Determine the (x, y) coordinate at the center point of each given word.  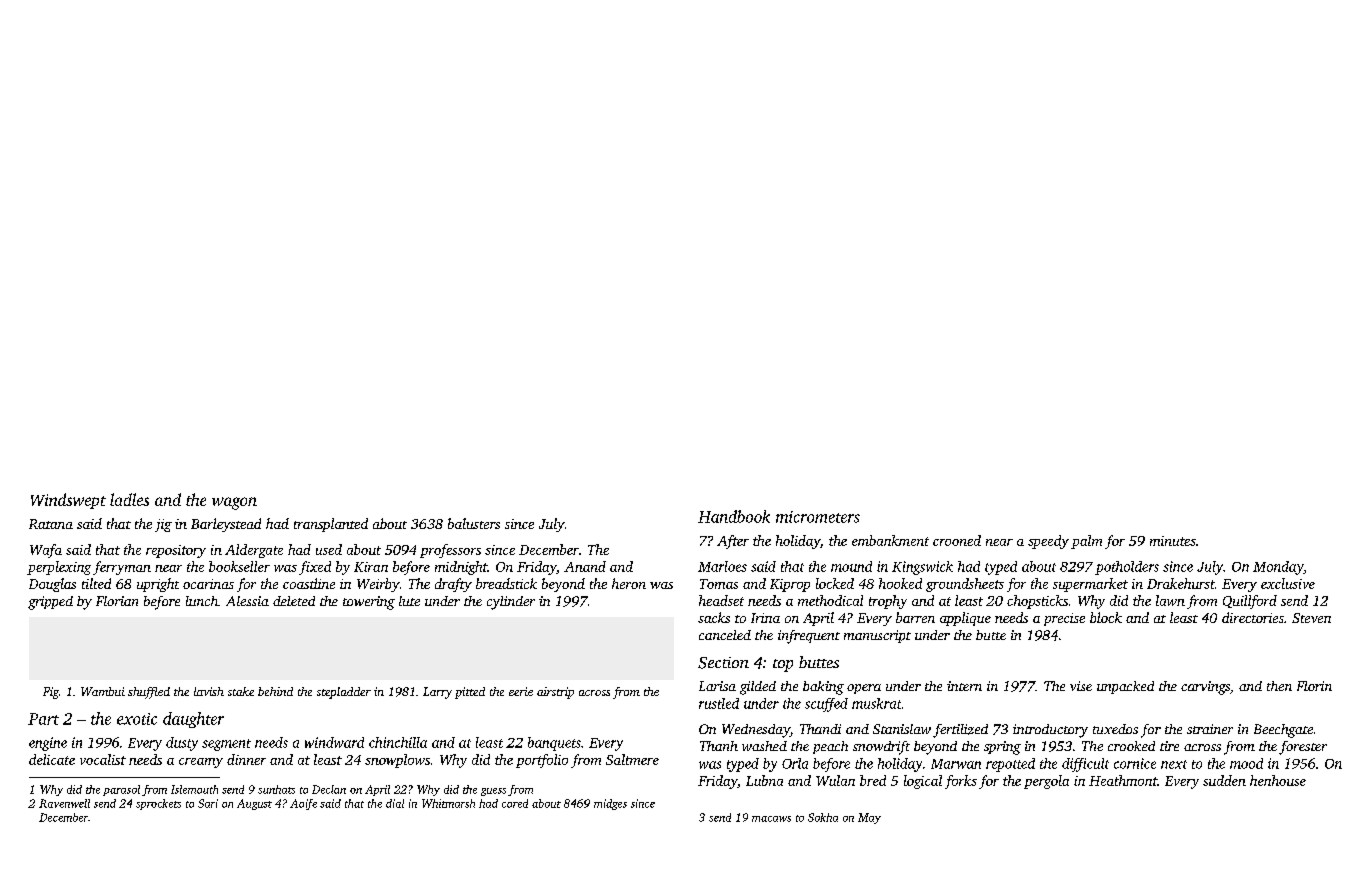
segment (226, 745)
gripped (50, 603)
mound (851, 566)
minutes (1173, 541)
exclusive (1288, 583)
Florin (1314, 686)
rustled (719, 703)
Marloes (722, 566)
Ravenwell (64, 803)
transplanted (331, 525)
